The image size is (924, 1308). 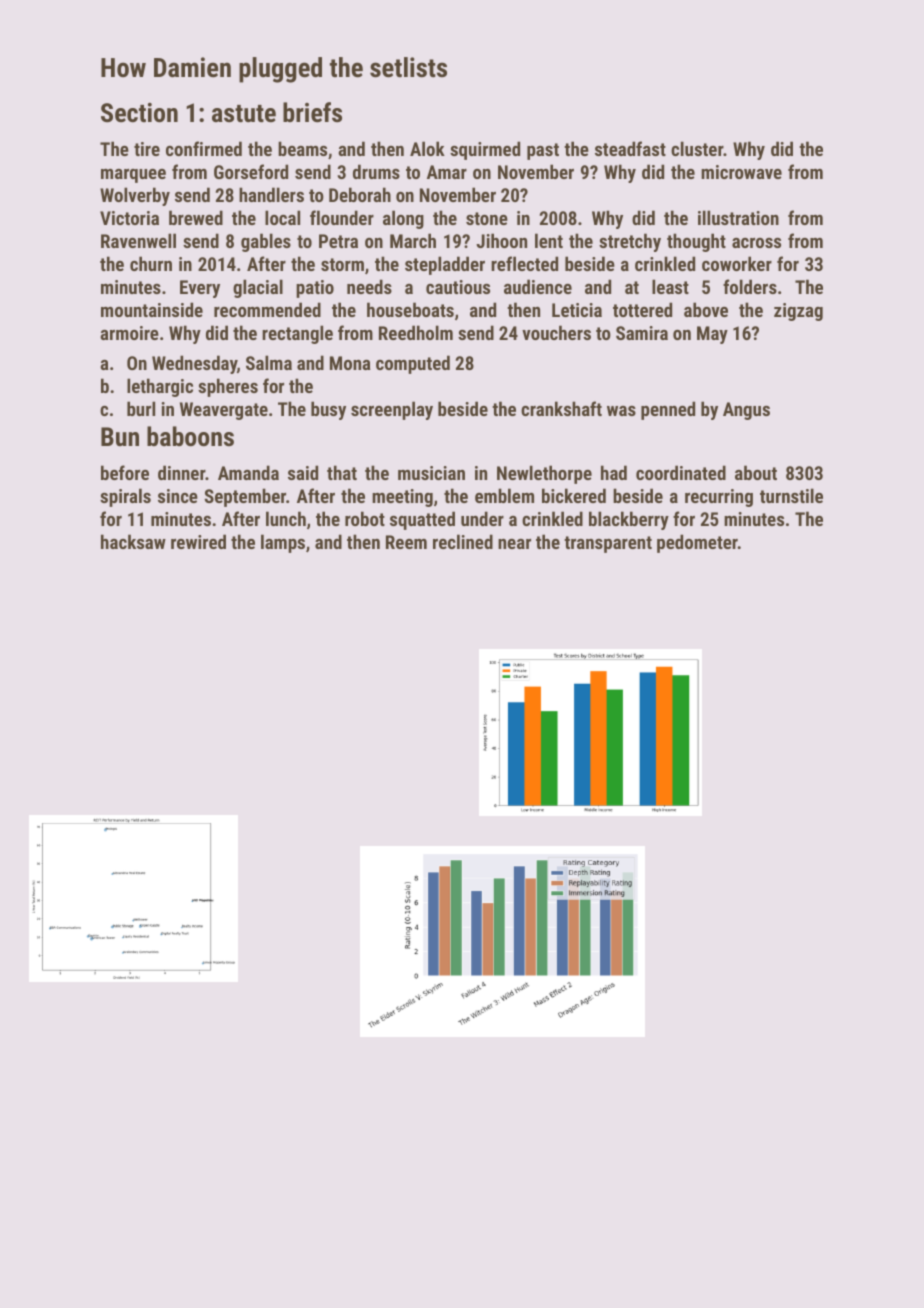 I want to click on Jihoon, so click(x=501, y=240).
